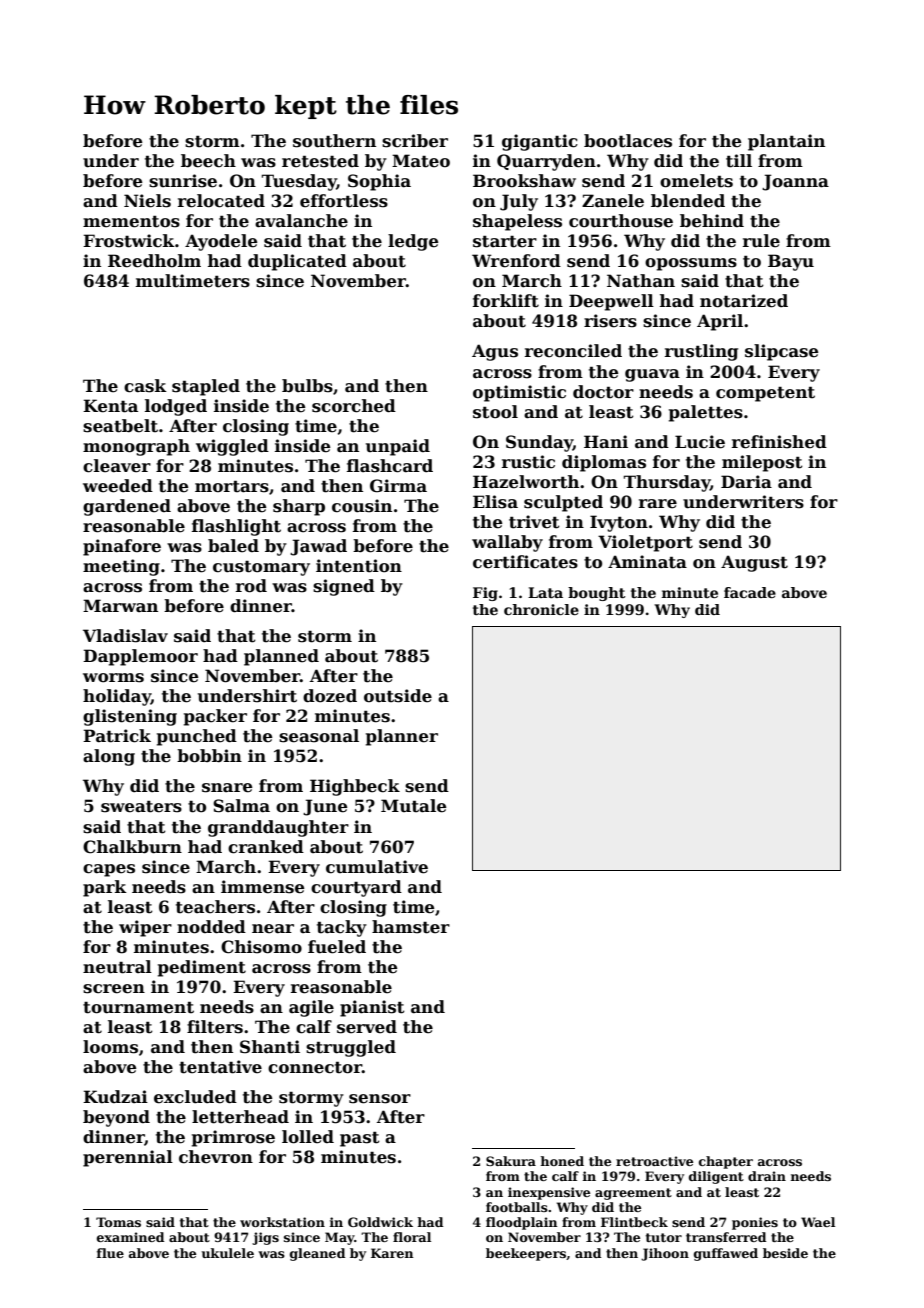  What do you see at coordinates (216, 1157) in the screenshot?
I see `chevron` at bounding box center [216, 1157].
